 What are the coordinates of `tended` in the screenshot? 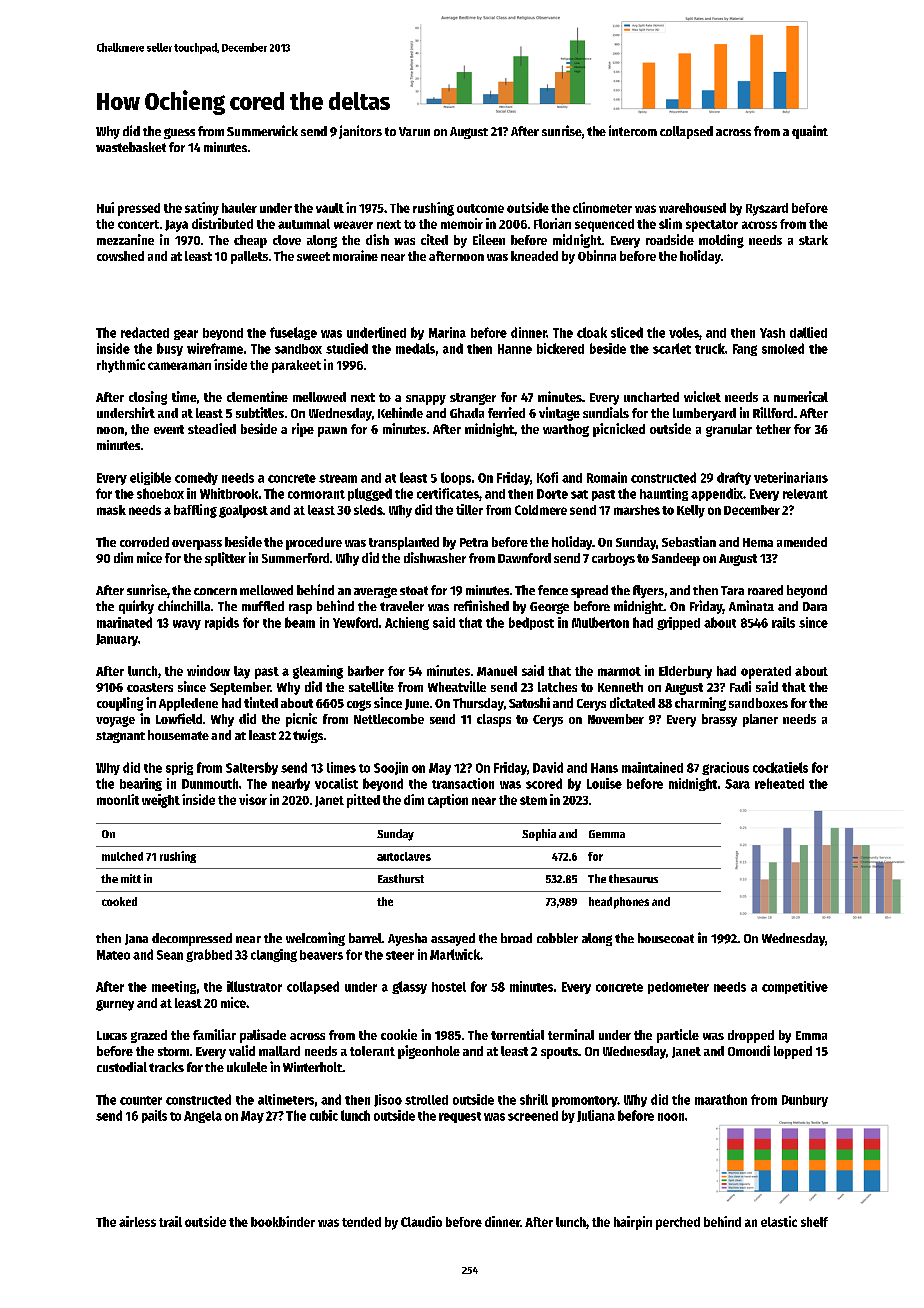 It's located at (361, 1222).
